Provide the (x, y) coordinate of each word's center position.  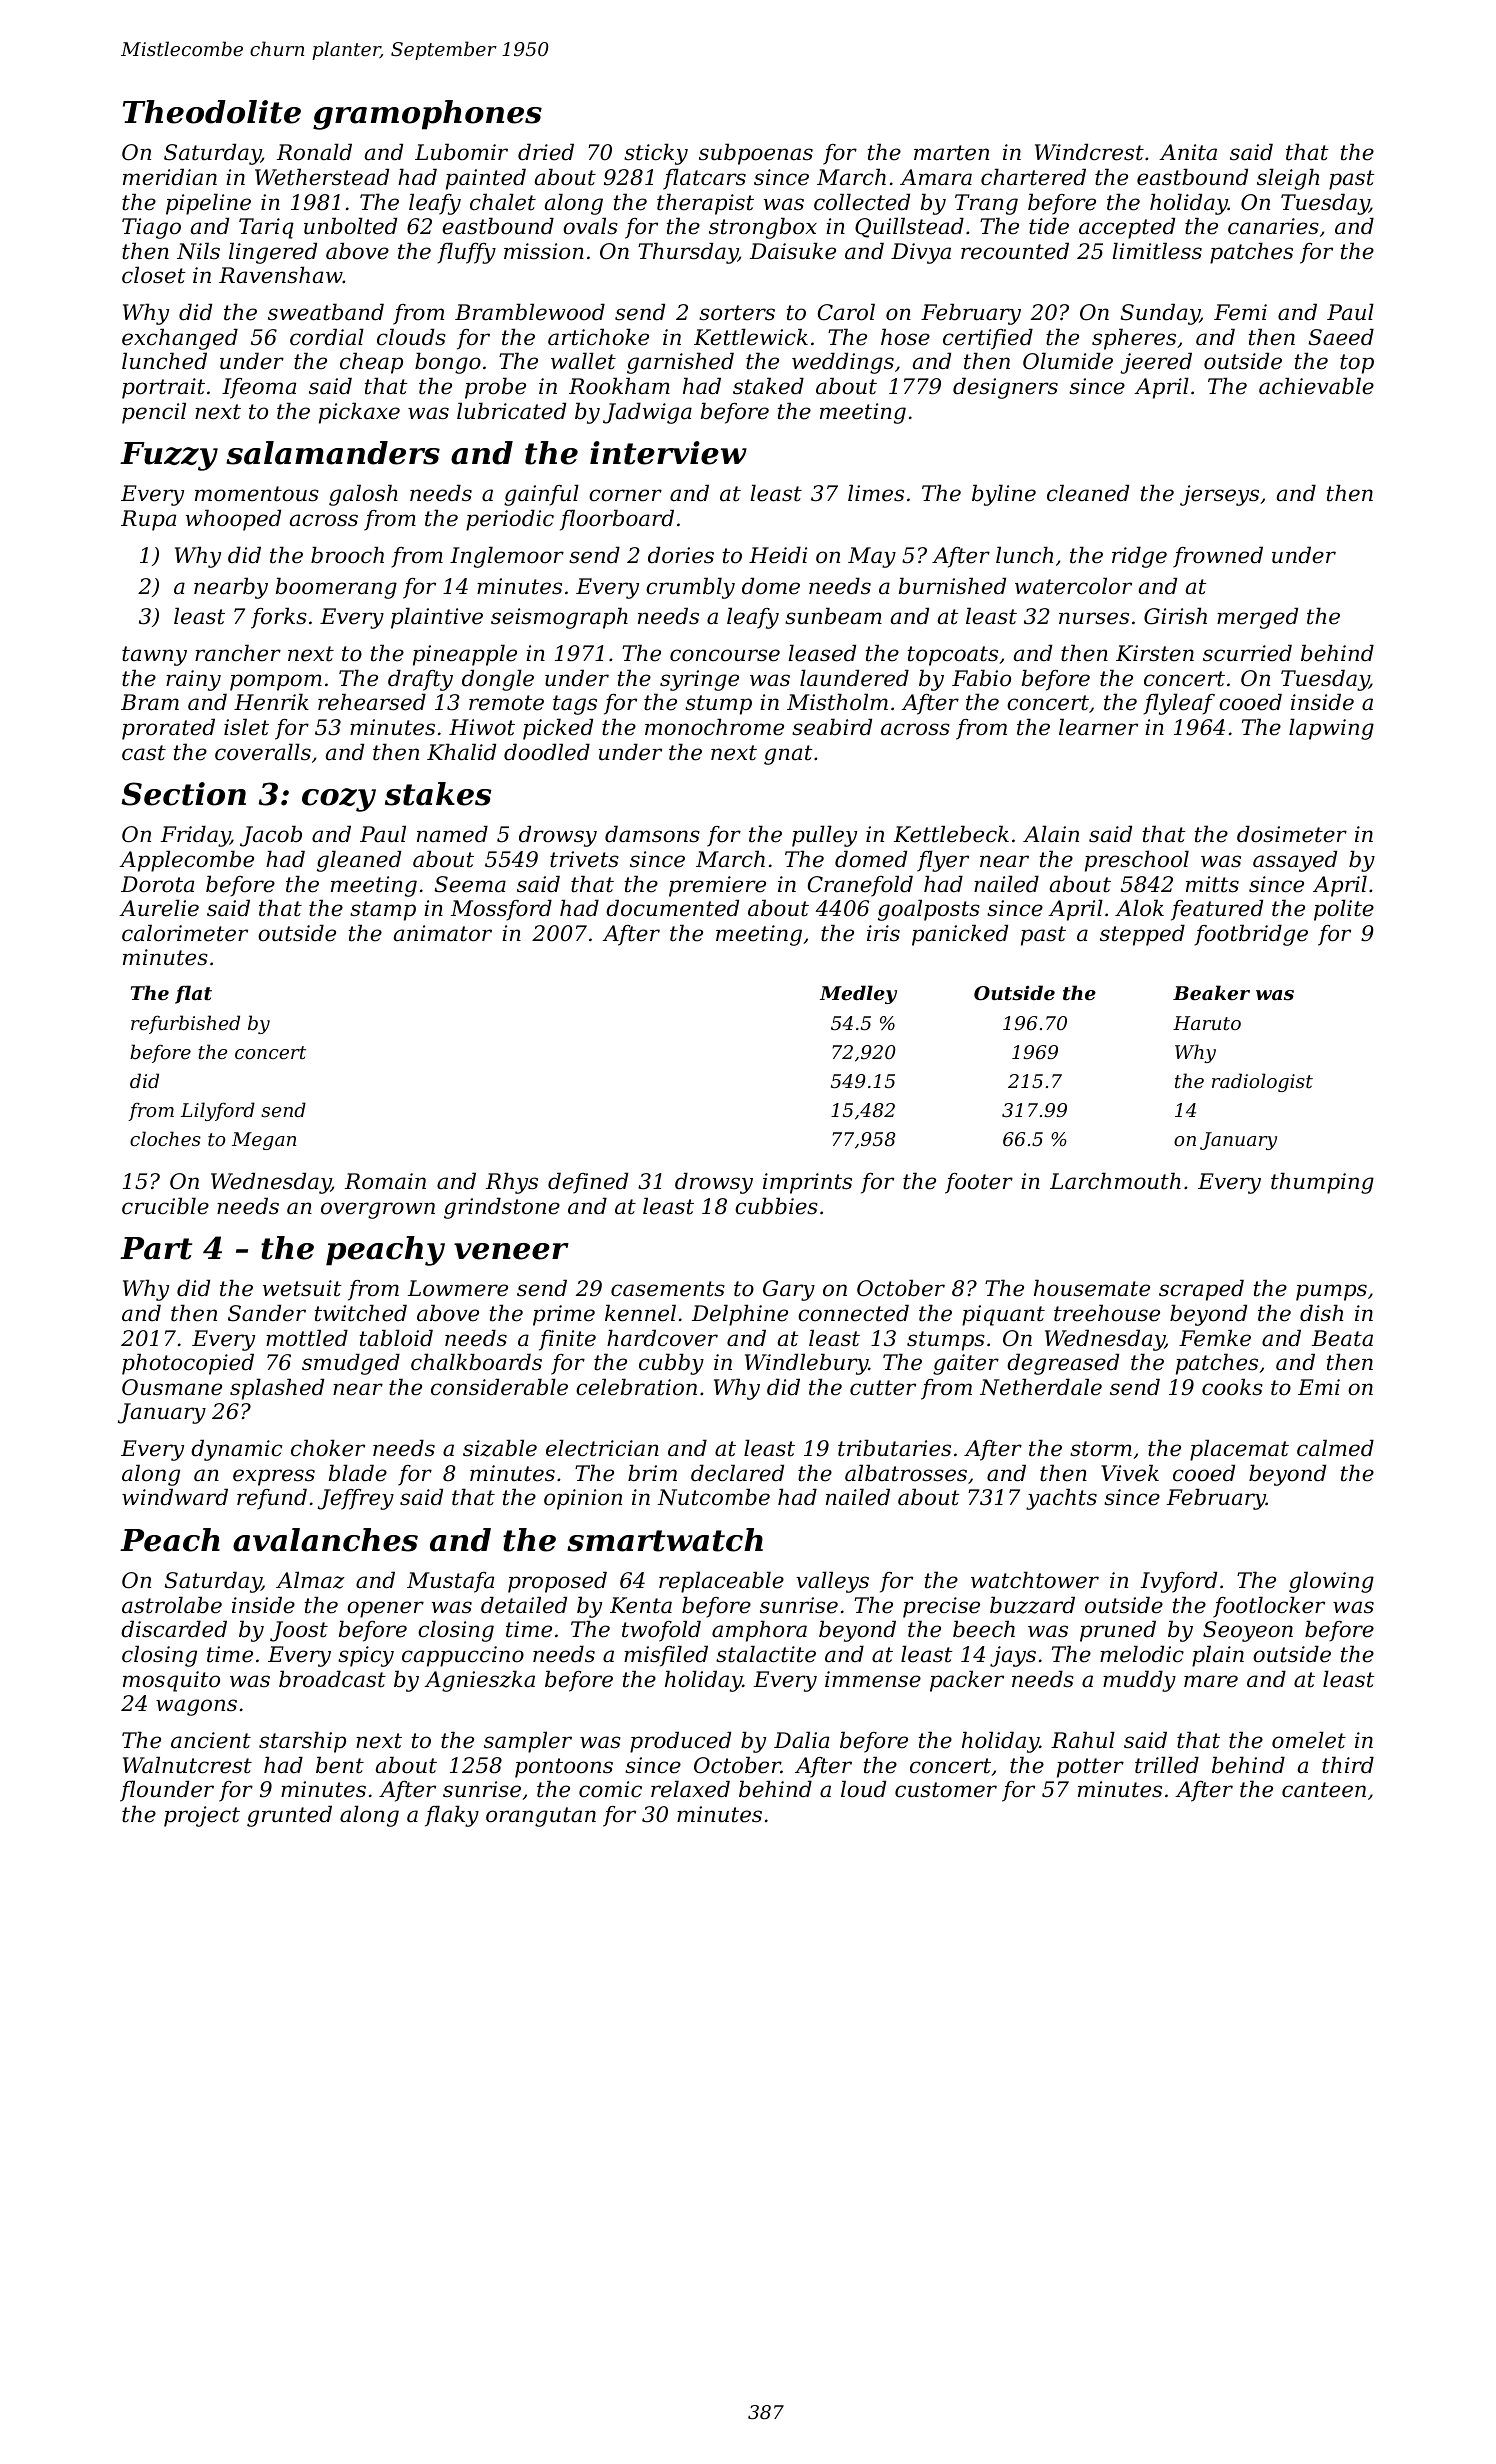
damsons (652, 834)
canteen (1324, 1790)
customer (946, 1790)
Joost (299, 1631)
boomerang (336, 588)
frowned (1218, 557)
